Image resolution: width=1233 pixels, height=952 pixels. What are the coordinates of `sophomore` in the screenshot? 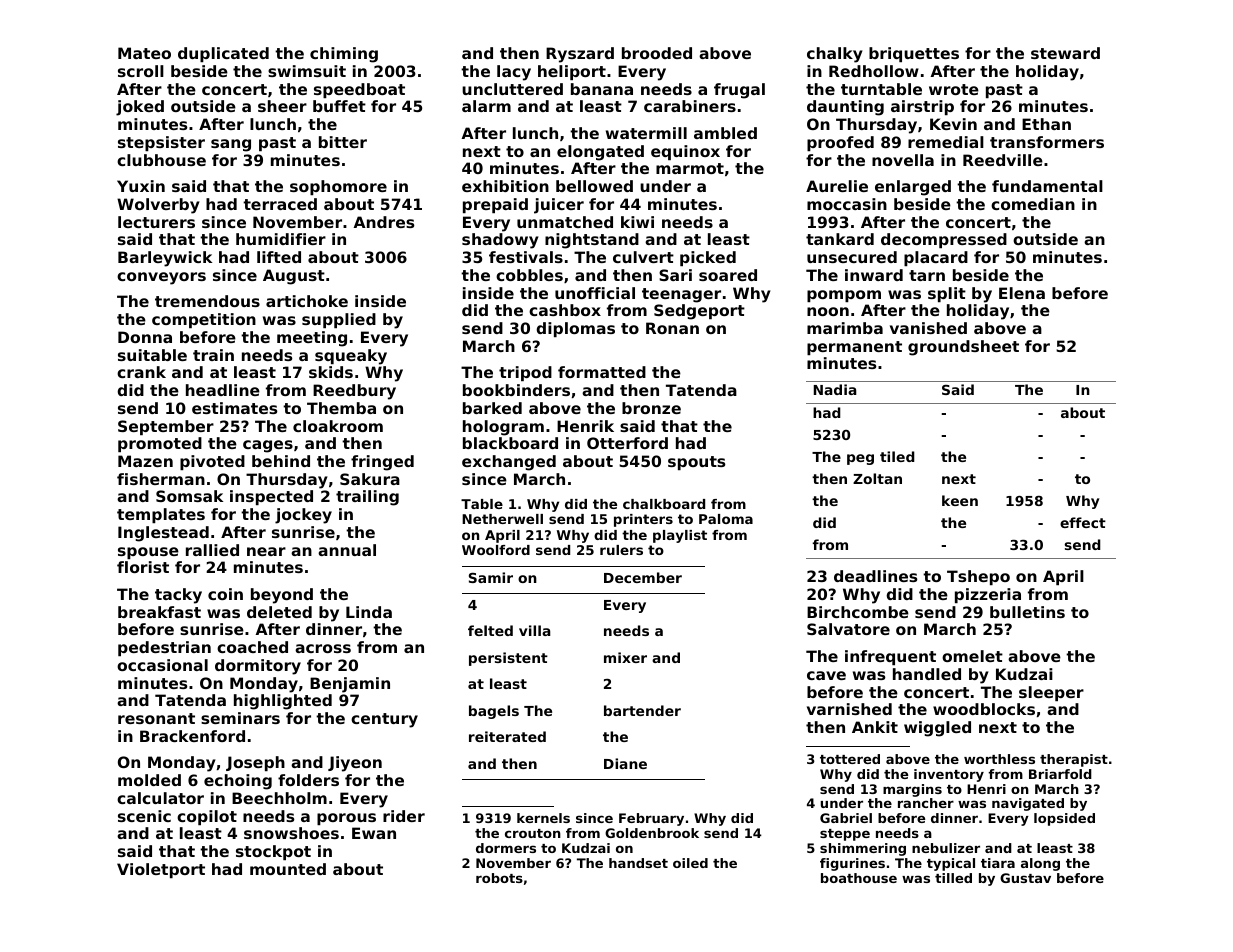 It's located at (338, 187).
